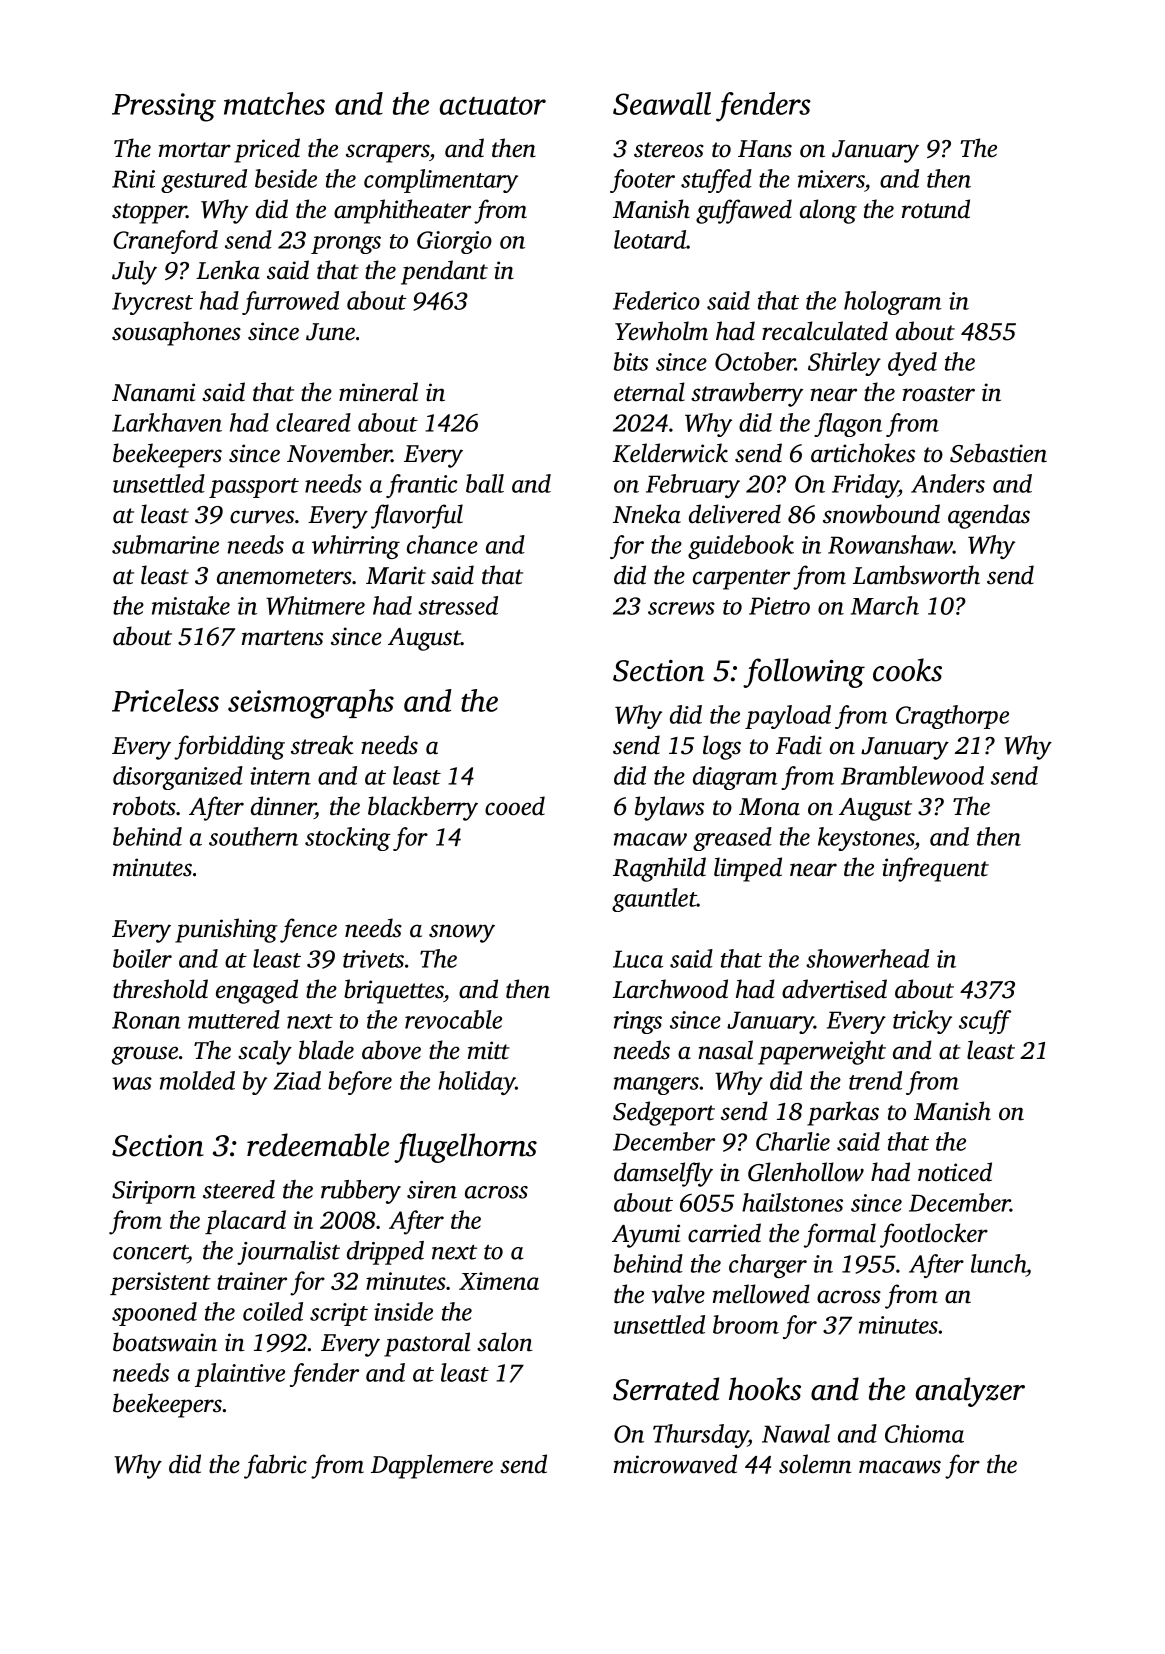  I want to click on bylaws, so click(669, 808).
